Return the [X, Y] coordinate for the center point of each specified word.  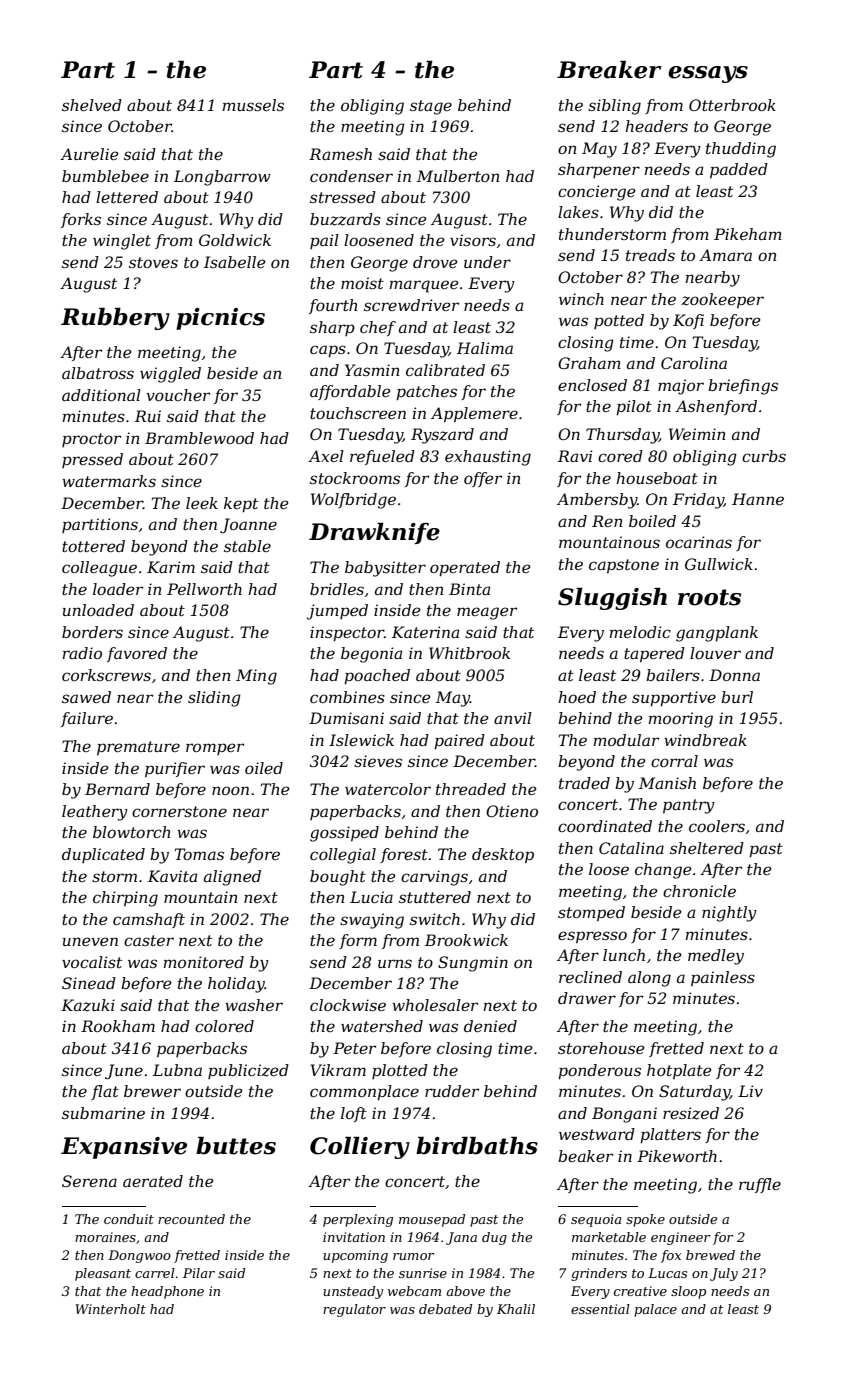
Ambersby [597, 501]
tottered [93, 546]
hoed [577, 697]
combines [347, 697]
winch [581, 299]
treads [650, 255]
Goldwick [235, 240]
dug [494, 1238]
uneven [90, 941]
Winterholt [110, 1309]
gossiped [344, 834]
